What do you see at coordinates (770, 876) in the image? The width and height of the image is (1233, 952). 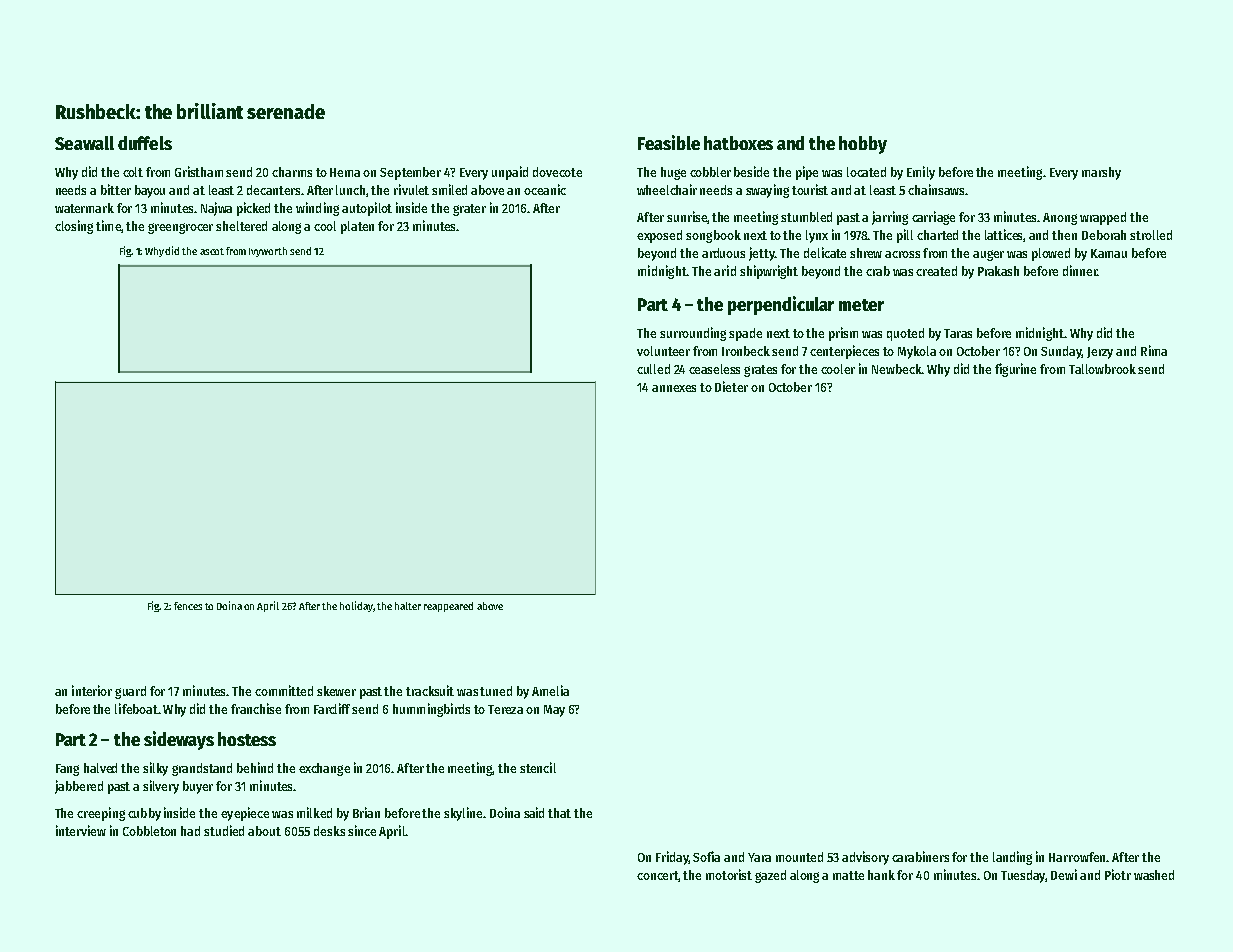 I see `gazed` at bounding box center [770, 876].
